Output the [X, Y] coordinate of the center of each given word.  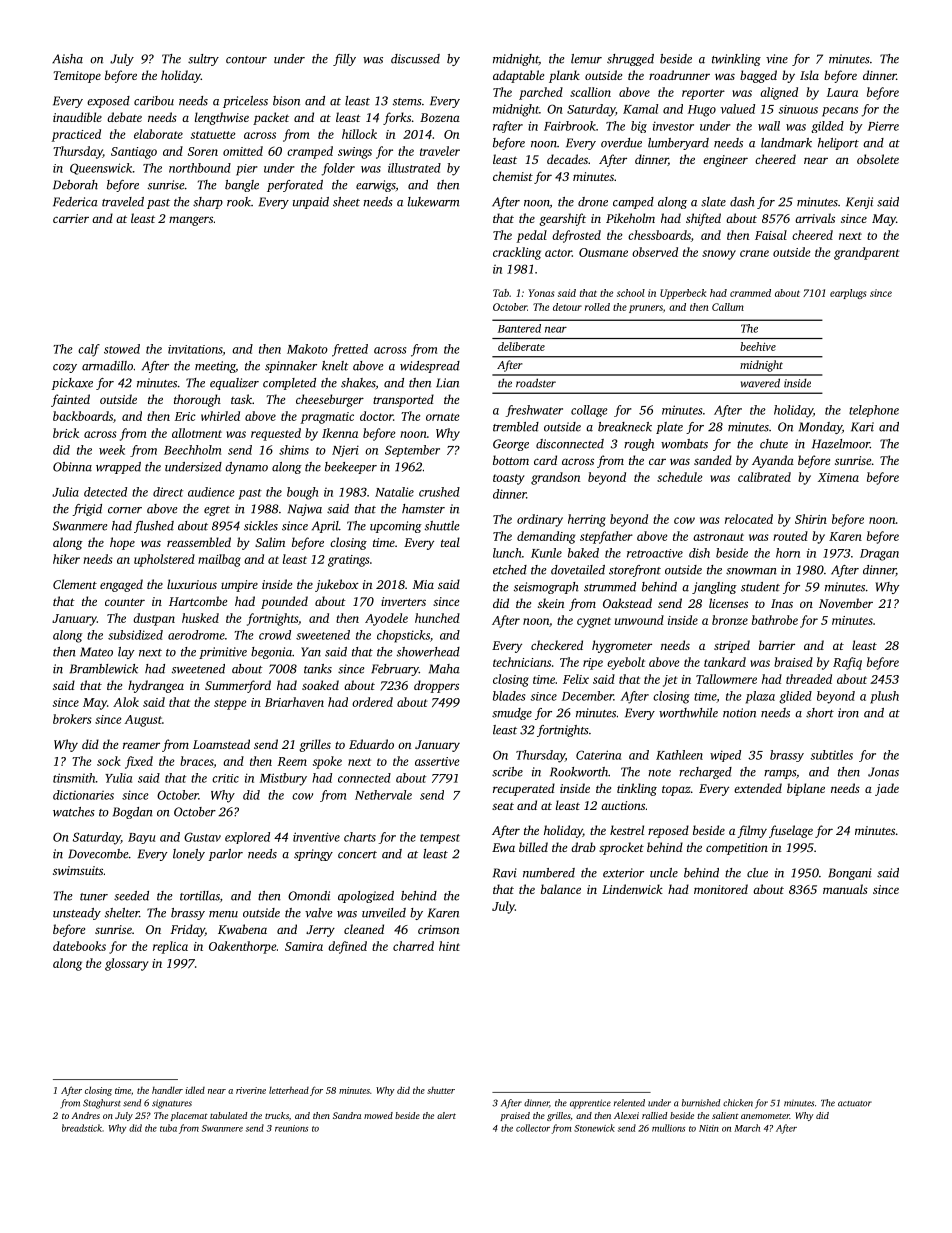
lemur [586, 59]
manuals [845, 889]
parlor [226, 855]
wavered [760, 383]
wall [769, 126]
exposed [108, 102]
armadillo [107, 366]
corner [125, 510]
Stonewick [594, 1128]
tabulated [228, 1115]
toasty [509, 479]
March [747, 1128]
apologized [366, 897]
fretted [350, 350]
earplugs [848, 294]
